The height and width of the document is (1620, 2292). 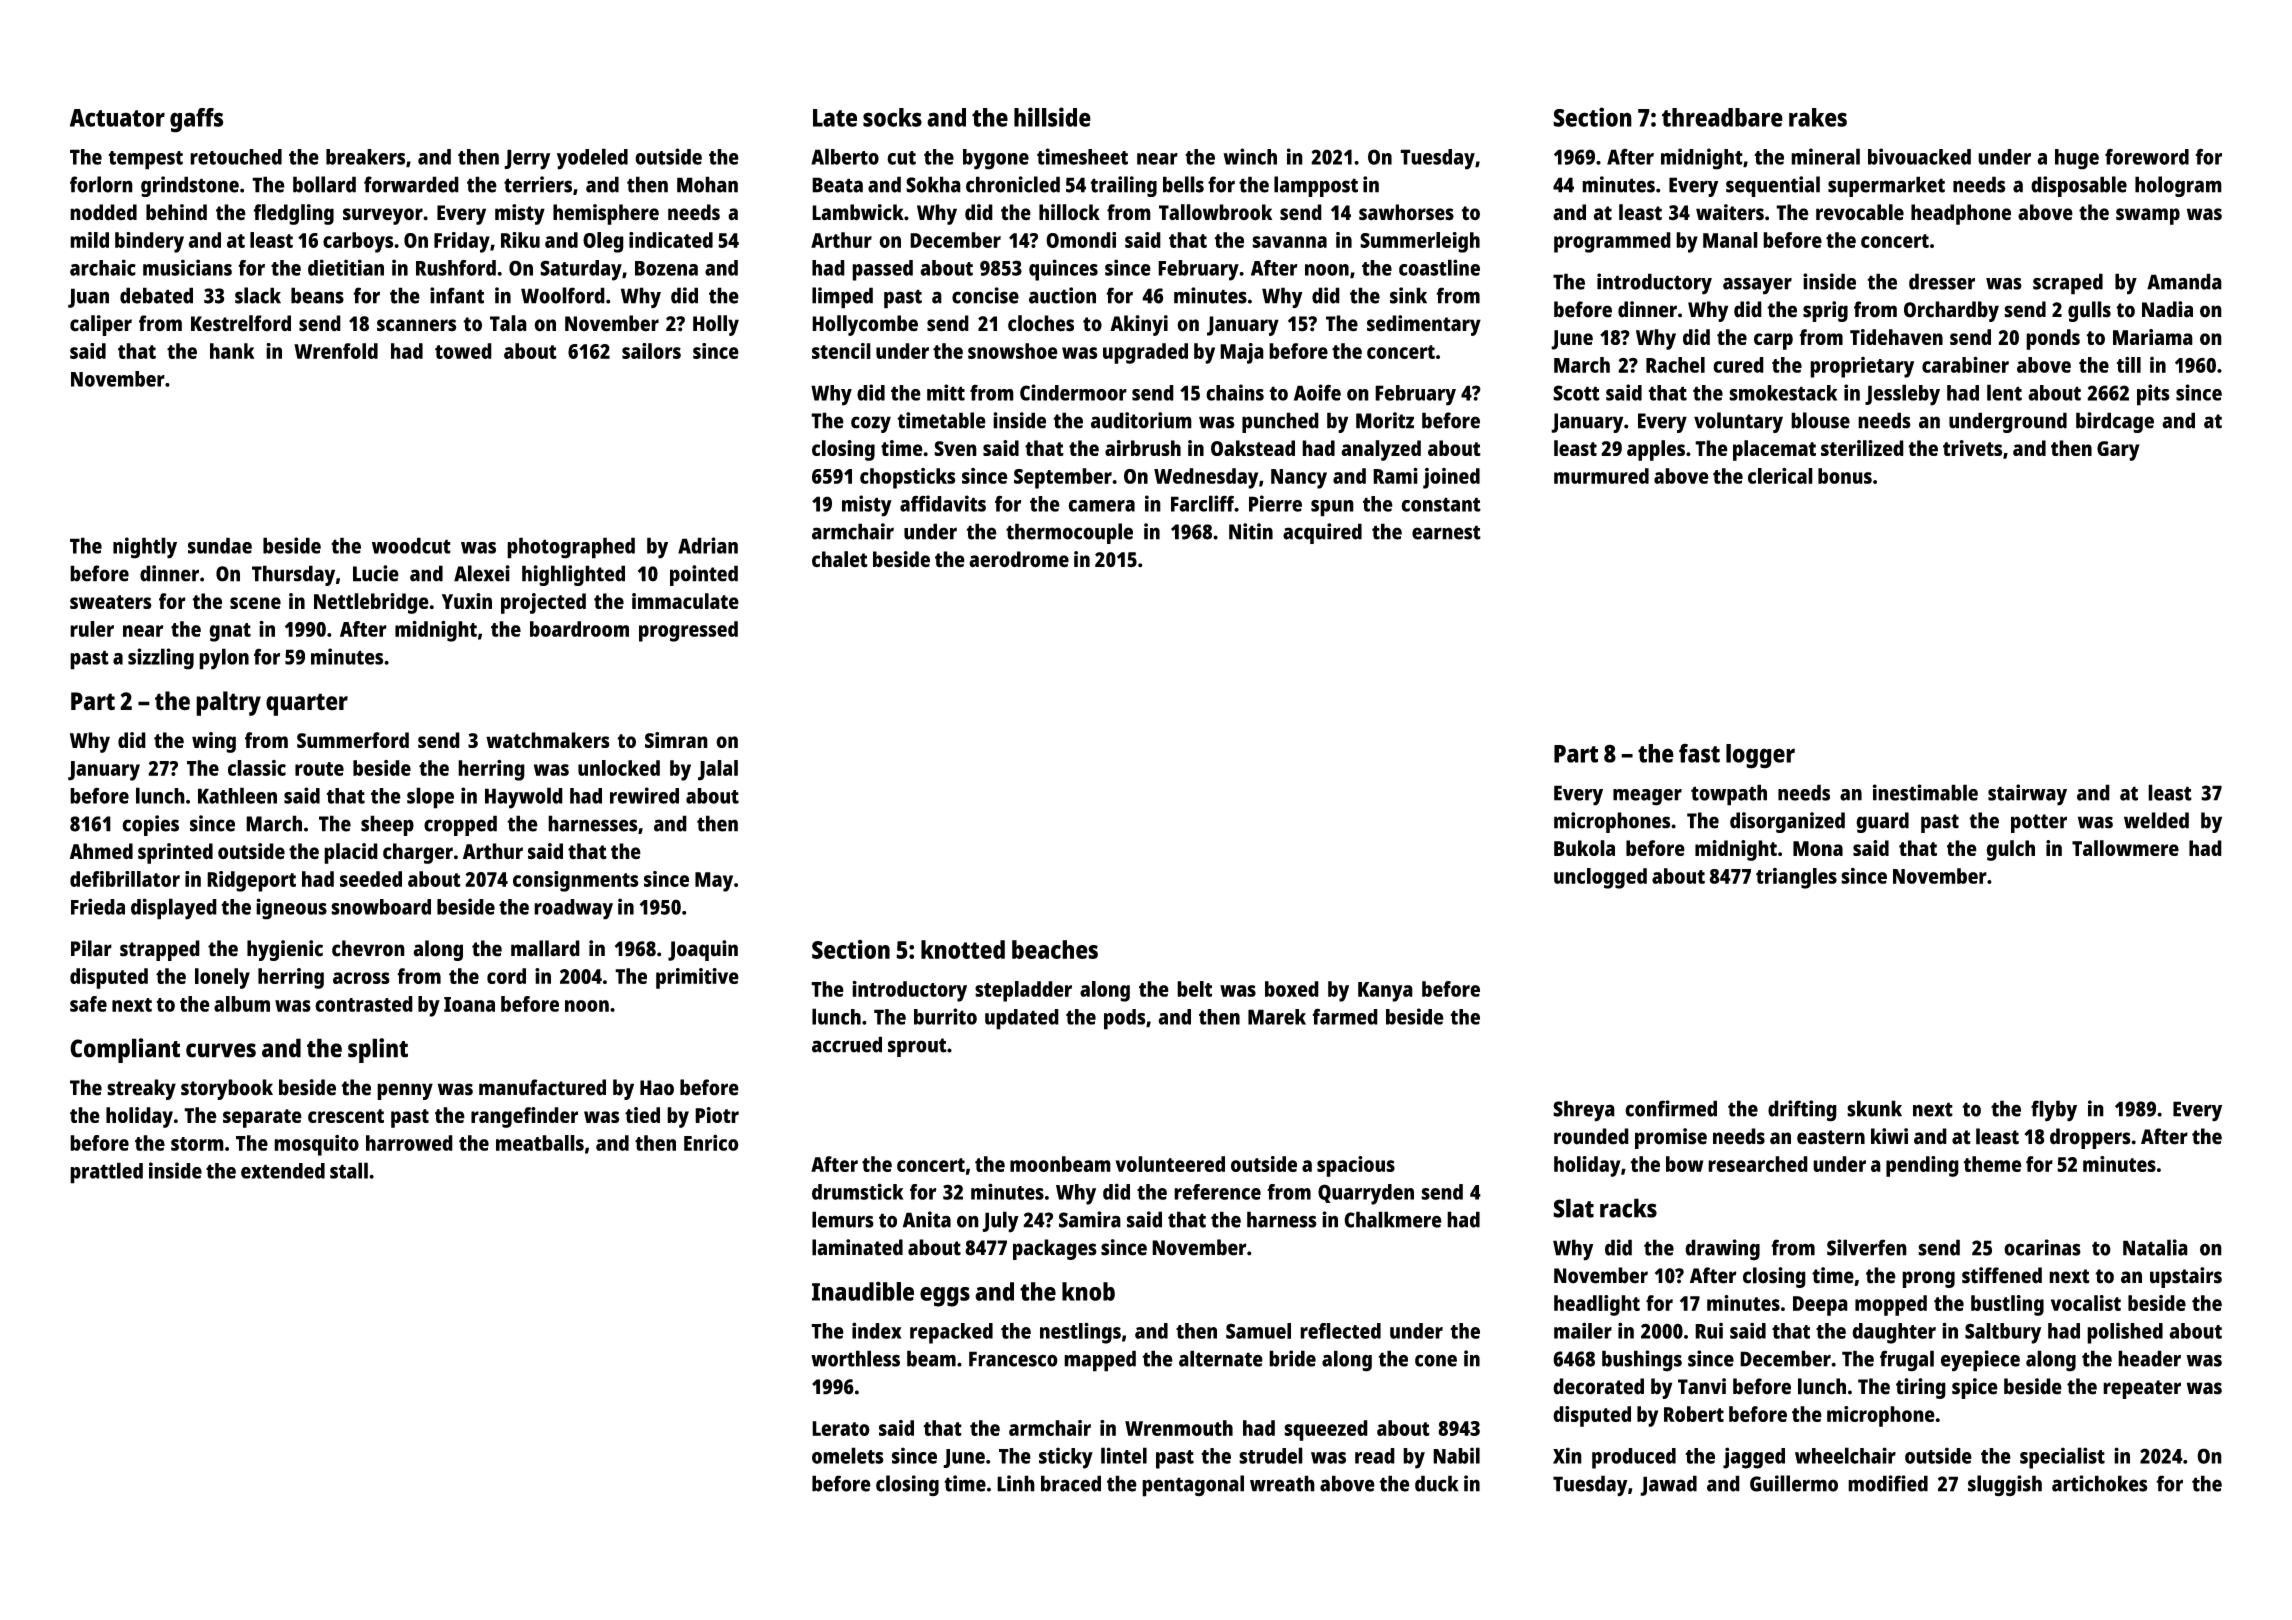 I want to click on Thursday, so click(x=293, y=575).
